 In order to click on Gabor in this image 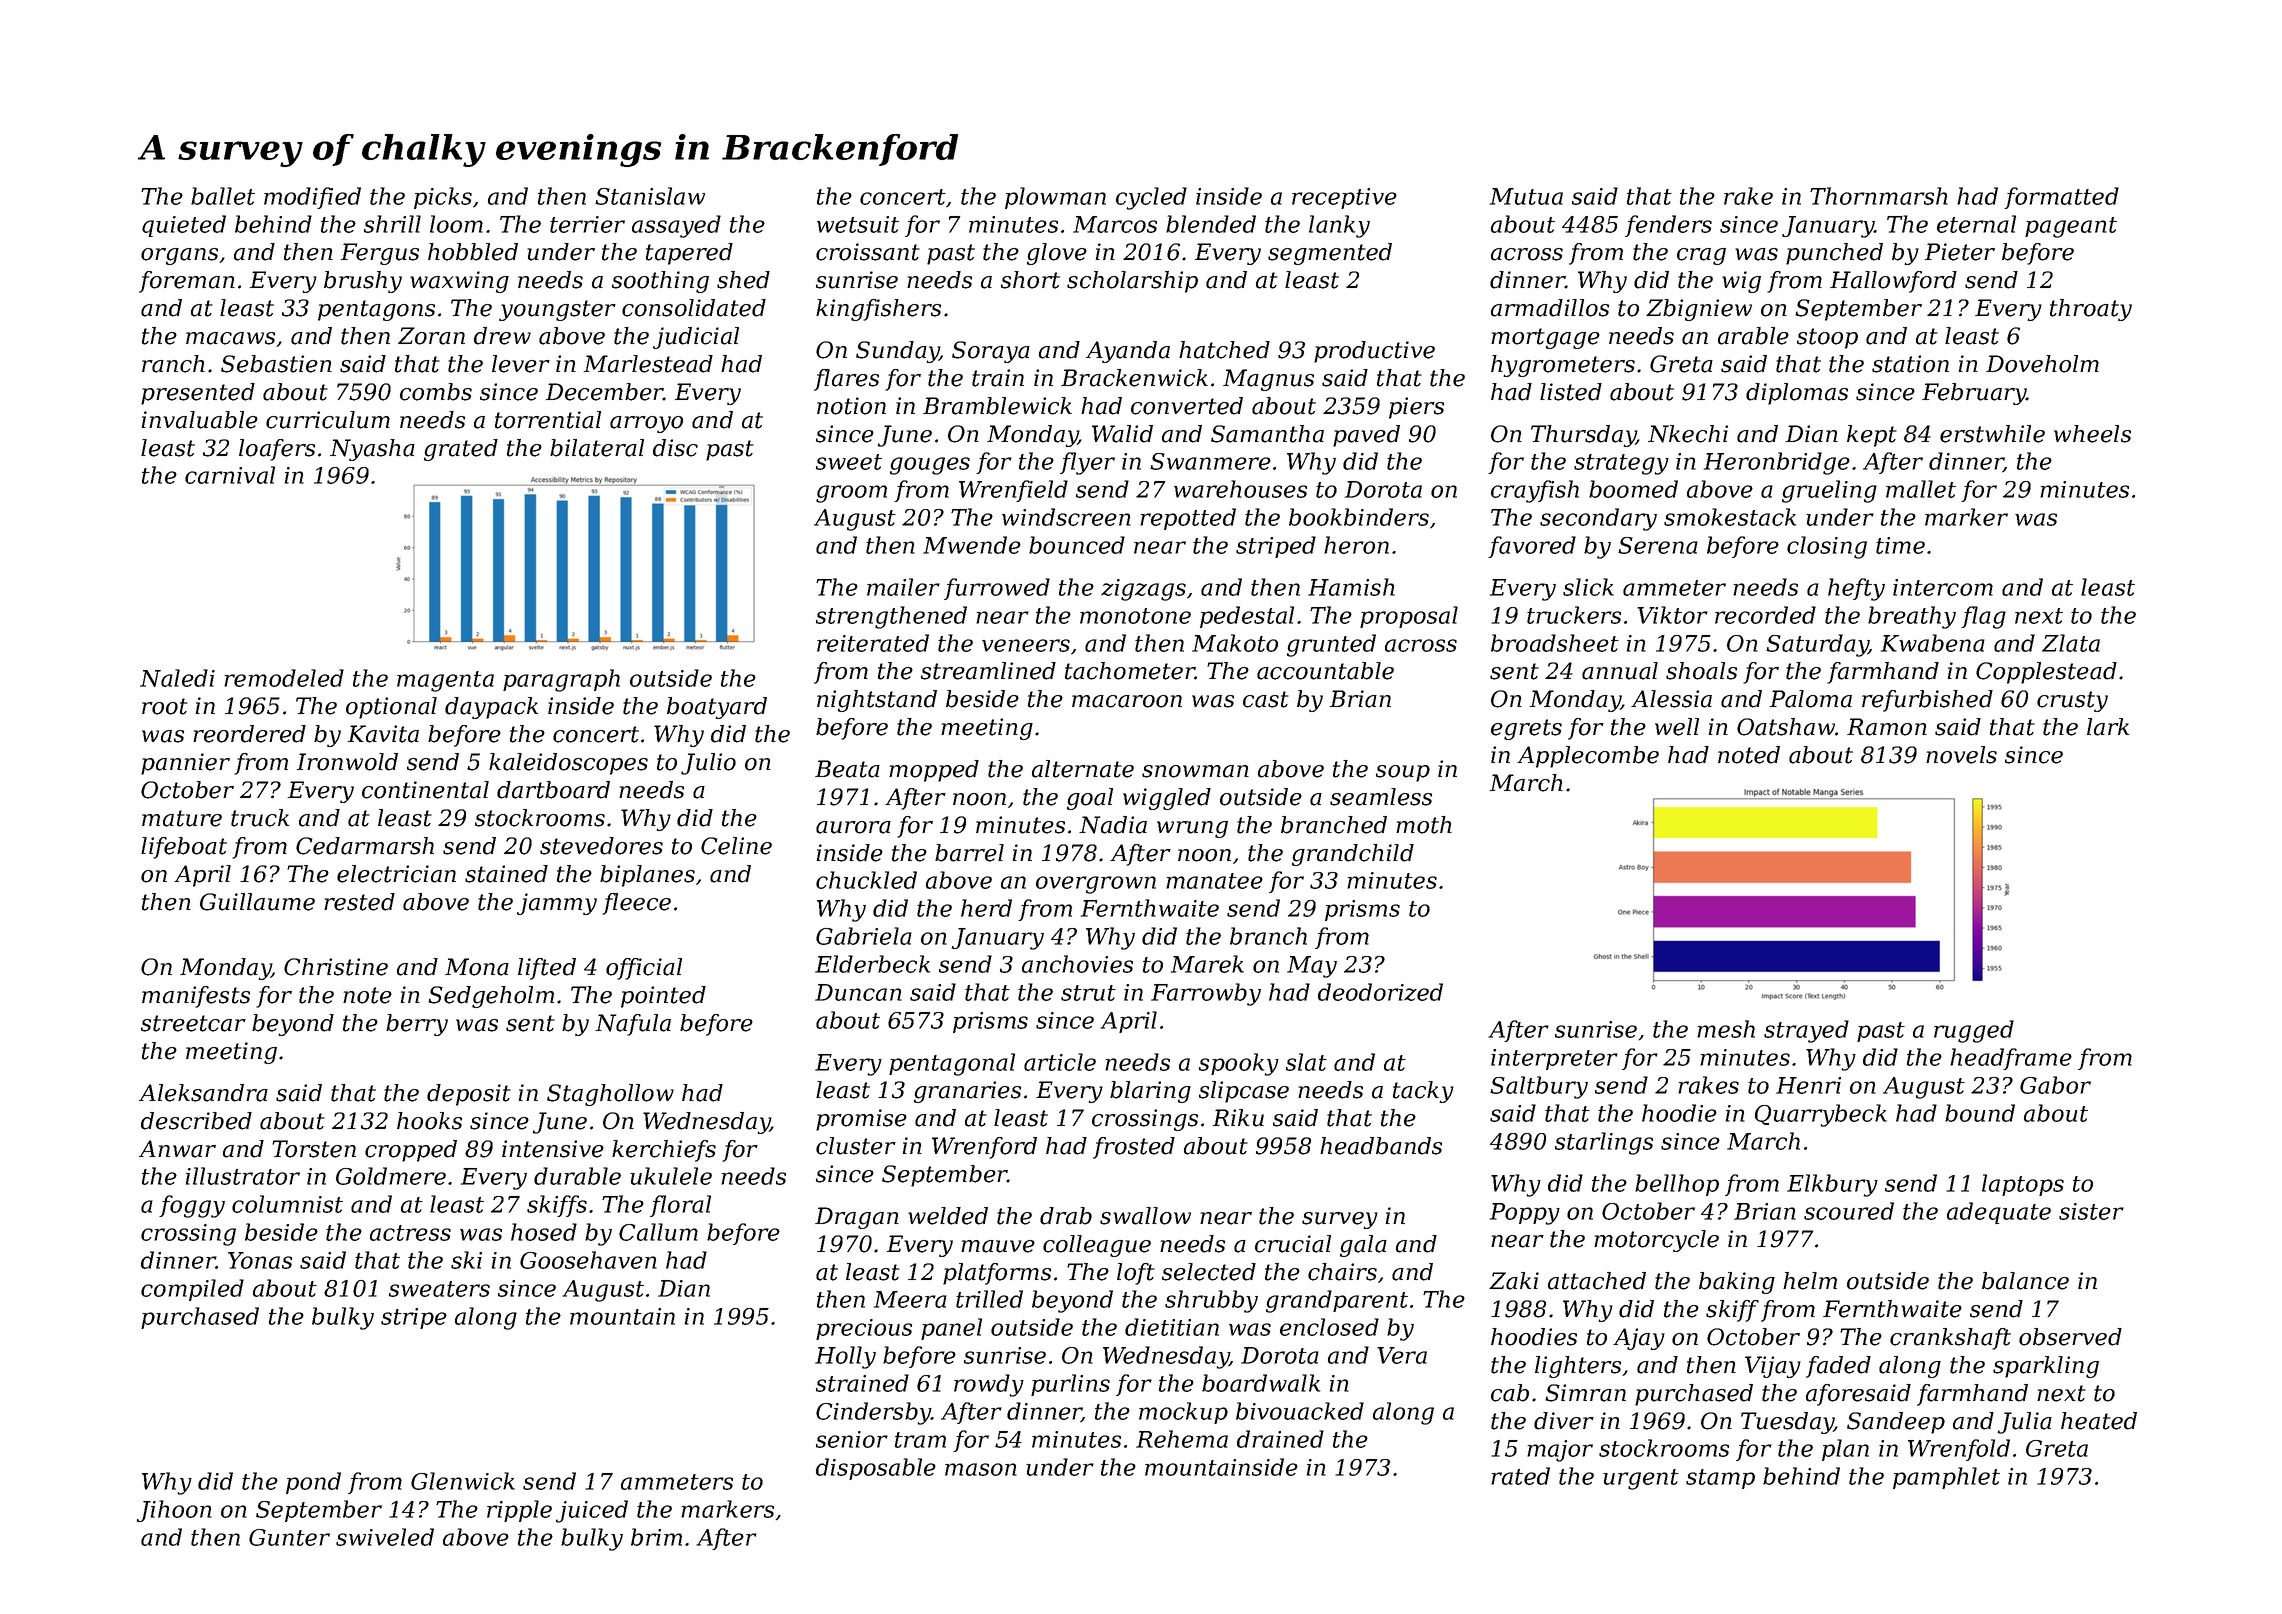, I will do `click(2055, 1085)`.
